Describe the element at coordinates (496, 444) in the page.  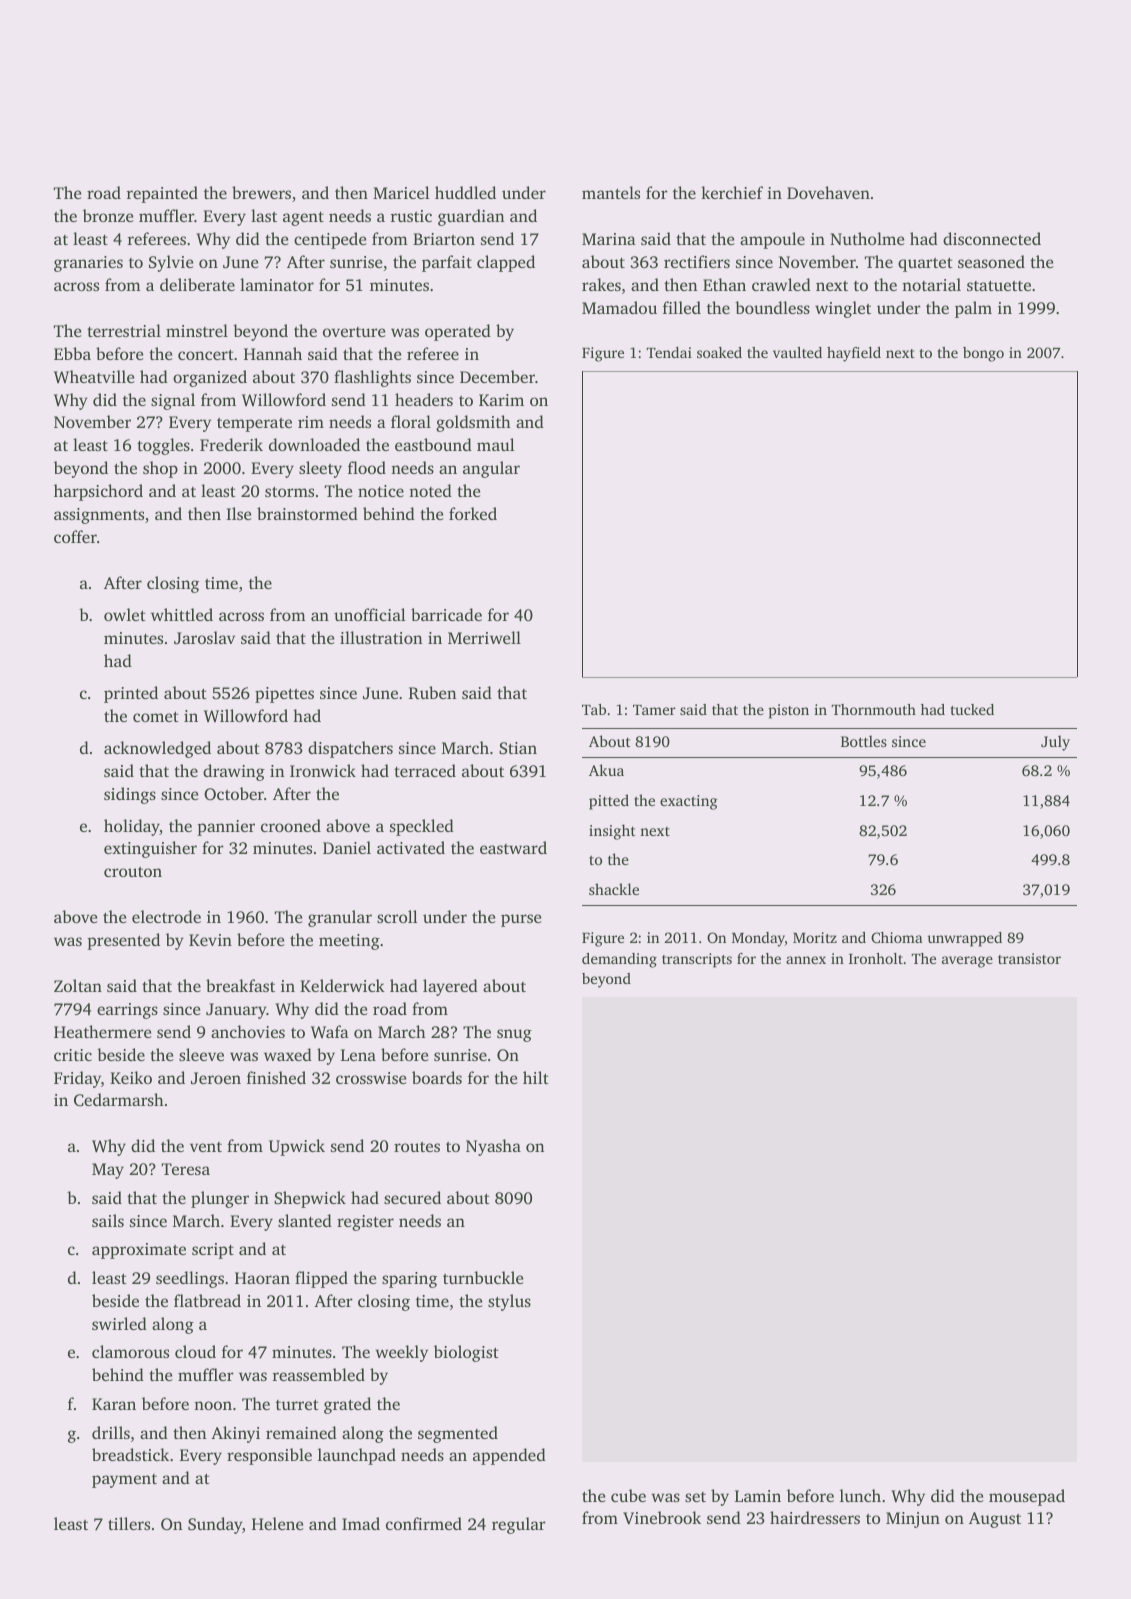
I see `maul` at that location.
